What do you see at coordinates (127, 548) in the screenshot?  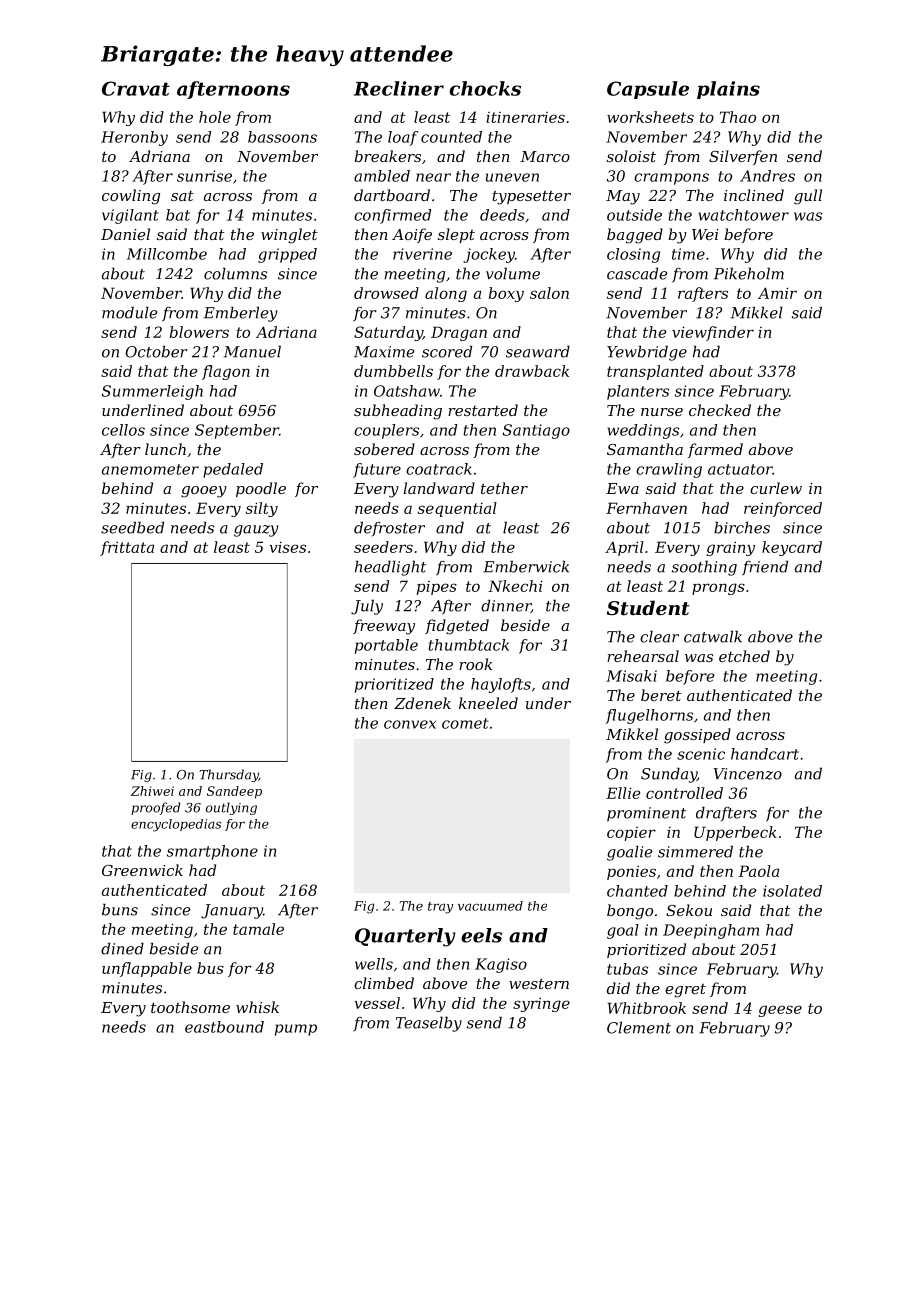 I see `frittata` at bounding box center [127, 548].
